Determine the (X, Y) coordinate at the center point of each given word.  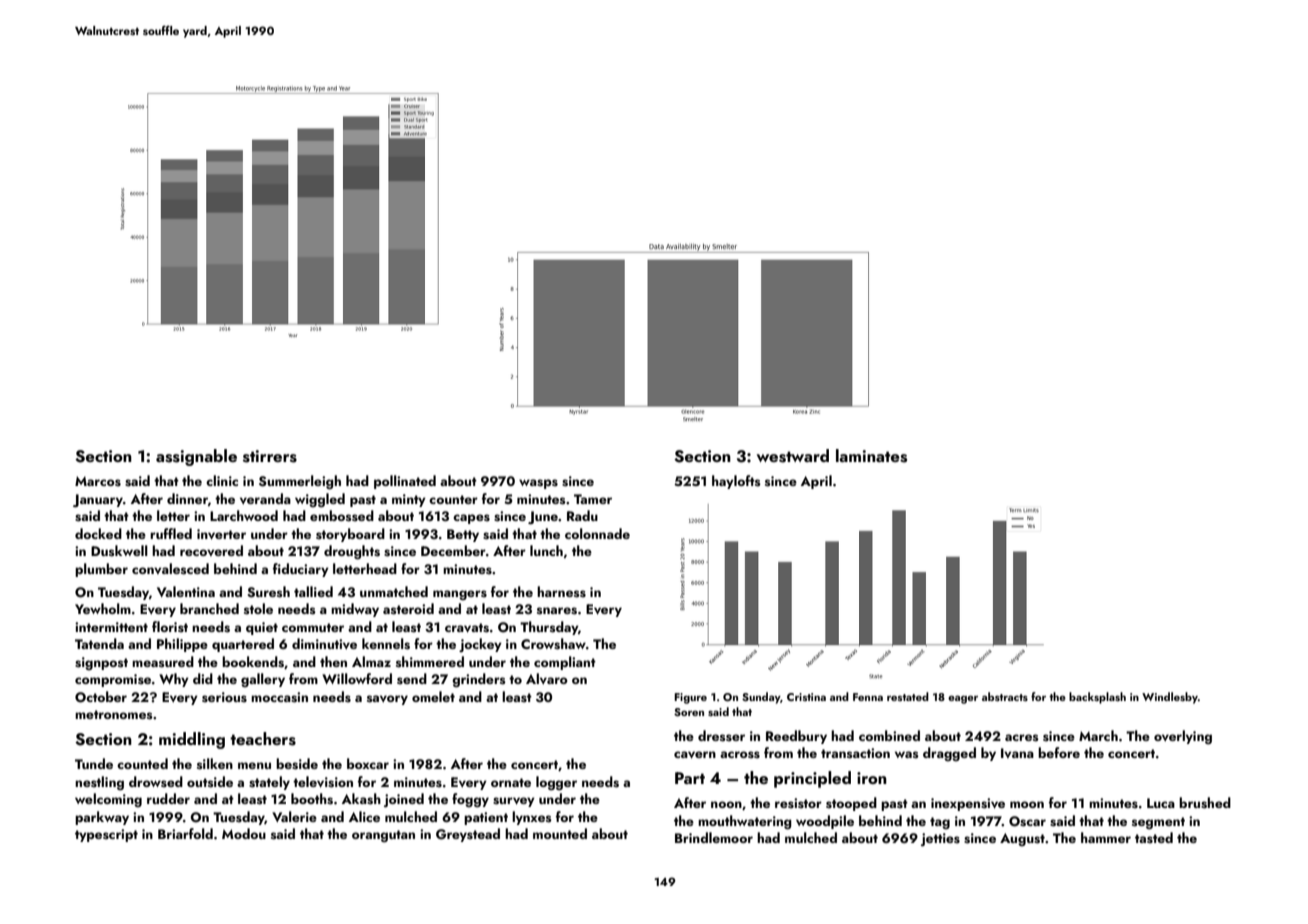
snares (557, 611)
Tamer (593, 499)
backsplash (1097, 698)
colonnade (597, 533)
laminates (871, 456)
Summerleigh (300, 482)
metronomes (114, 715)
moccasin (279, 697)
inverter (221, 534)
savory (387, 700)
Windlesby (1170, 698)
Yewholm (103, 608)
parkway (102, 818)
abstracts (1005, 696)
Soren (689, 712)
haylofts (736, 482)
